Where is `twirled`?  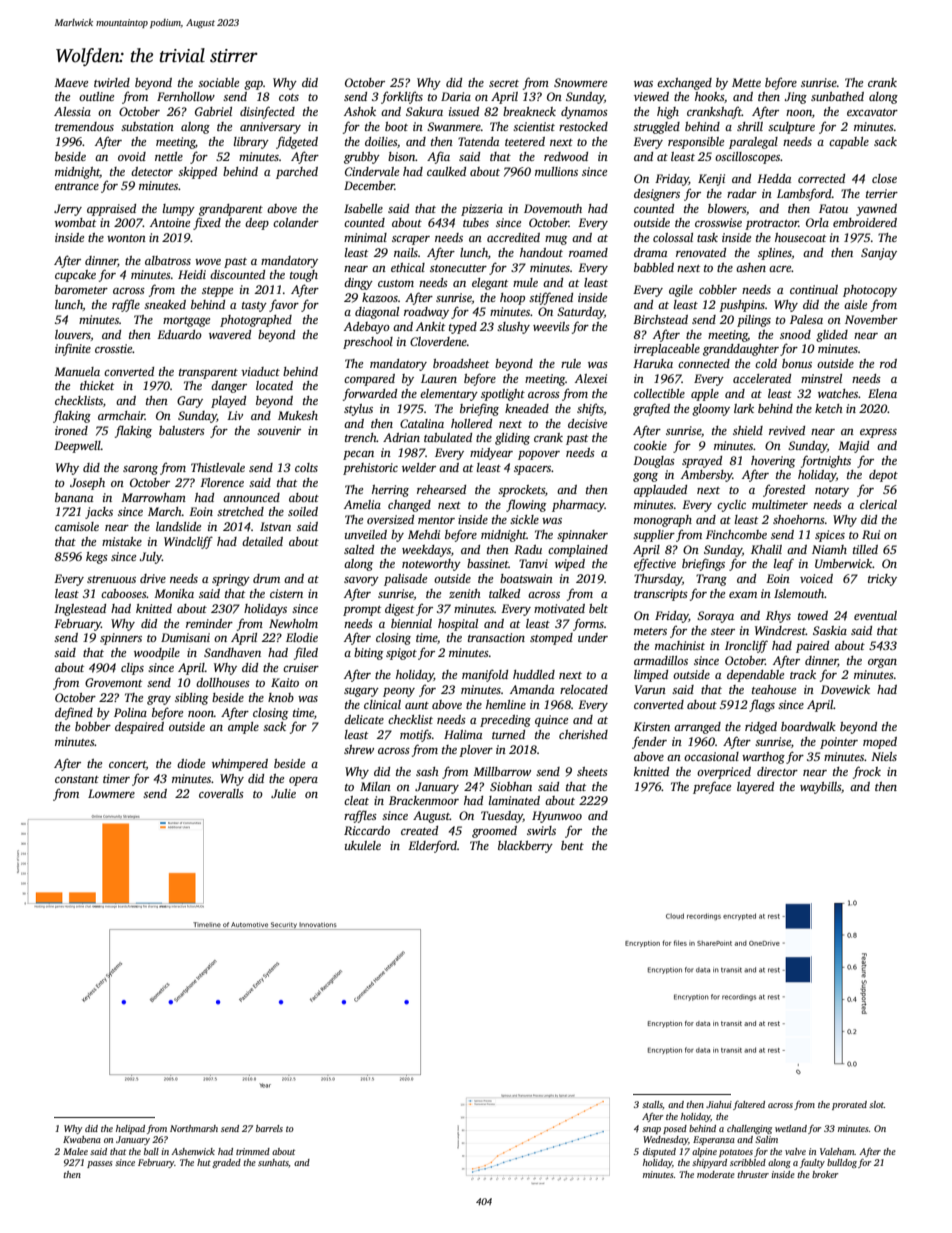
twirled is located at coordinates (112, 82).
